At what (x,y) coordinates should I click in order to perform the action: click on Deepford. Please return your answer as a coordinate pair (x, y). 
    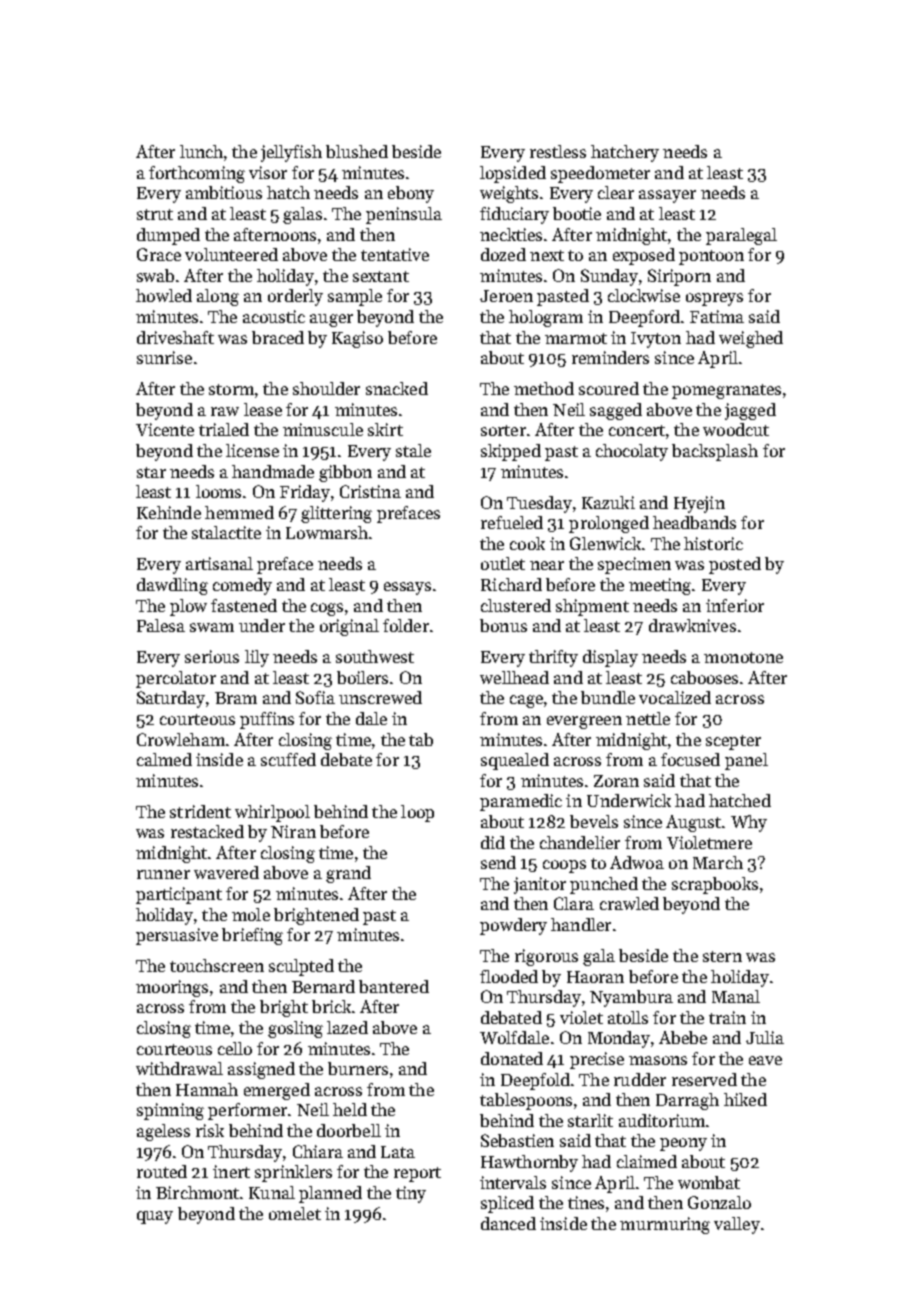
    Looking at the image, I should click on (644, 318).
